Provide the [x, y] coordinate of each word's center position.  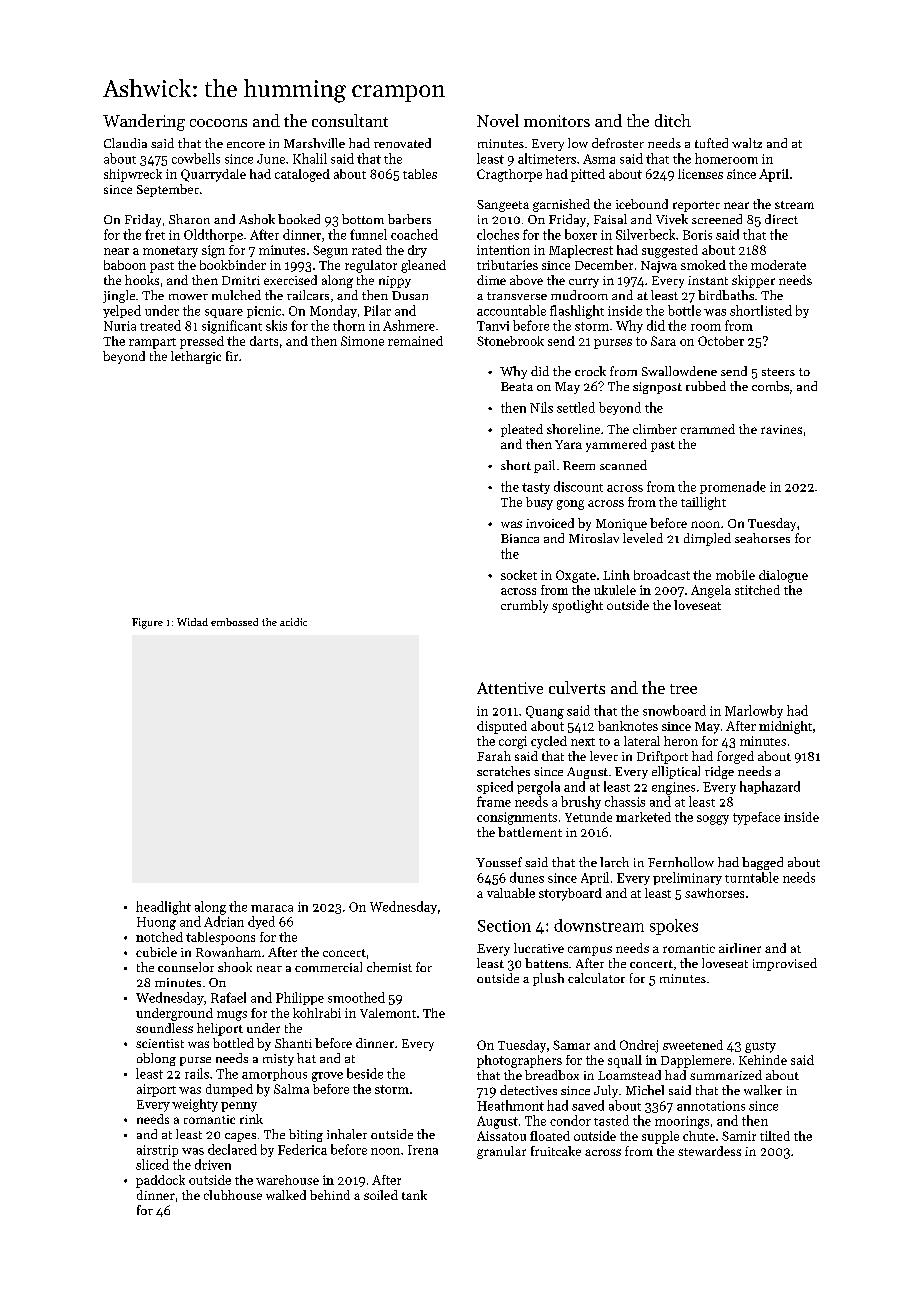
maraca [272, 908]
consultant [350, 120]
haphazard [770, 787]
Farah [494, 756]
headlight [163, 908]
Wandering [144, 122]
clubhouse [233, 1195]
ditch [673, 120]
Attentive [510, 688]
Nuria [120, 326]
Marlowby [754, 711]
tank [414, 1195]
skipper [753, 281]
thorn [349, 325]
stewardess [709, 1151]
